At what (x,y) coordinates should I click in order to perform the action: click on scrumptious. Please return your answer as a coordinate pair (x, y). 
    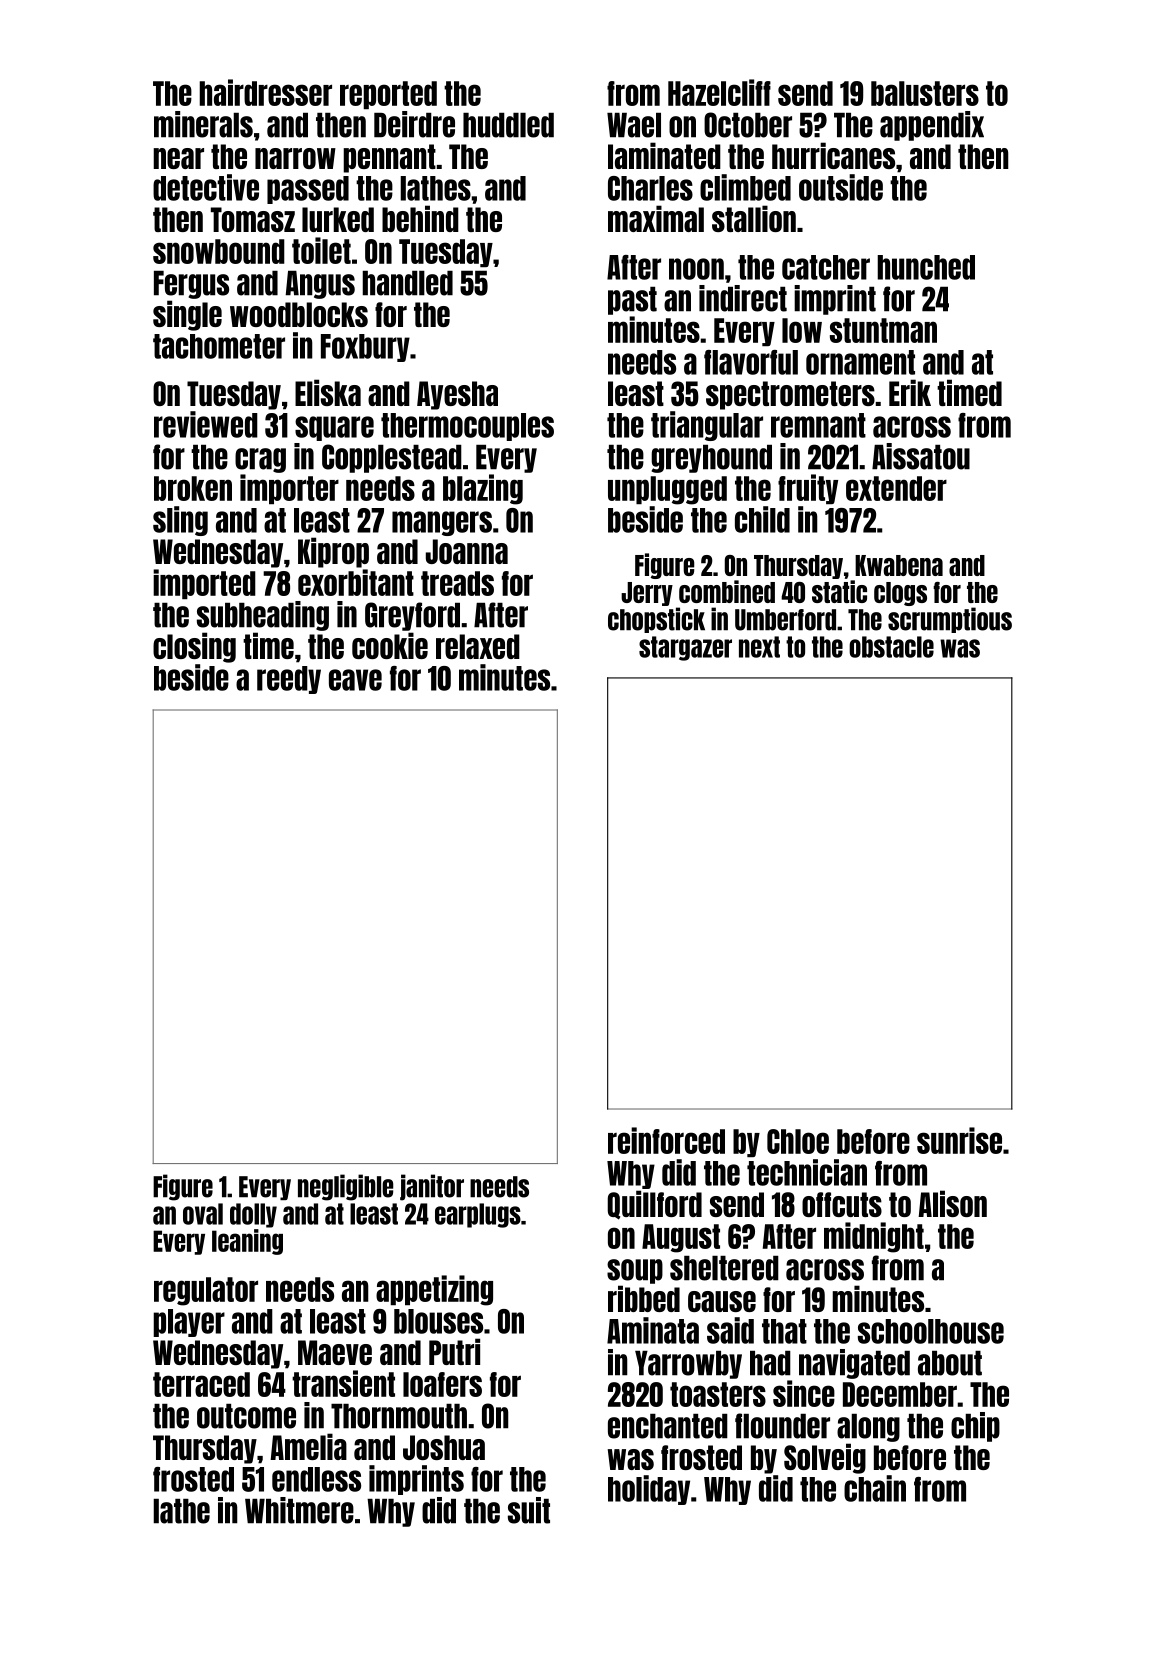
    Looking at the image, I should click on (950, 620).
